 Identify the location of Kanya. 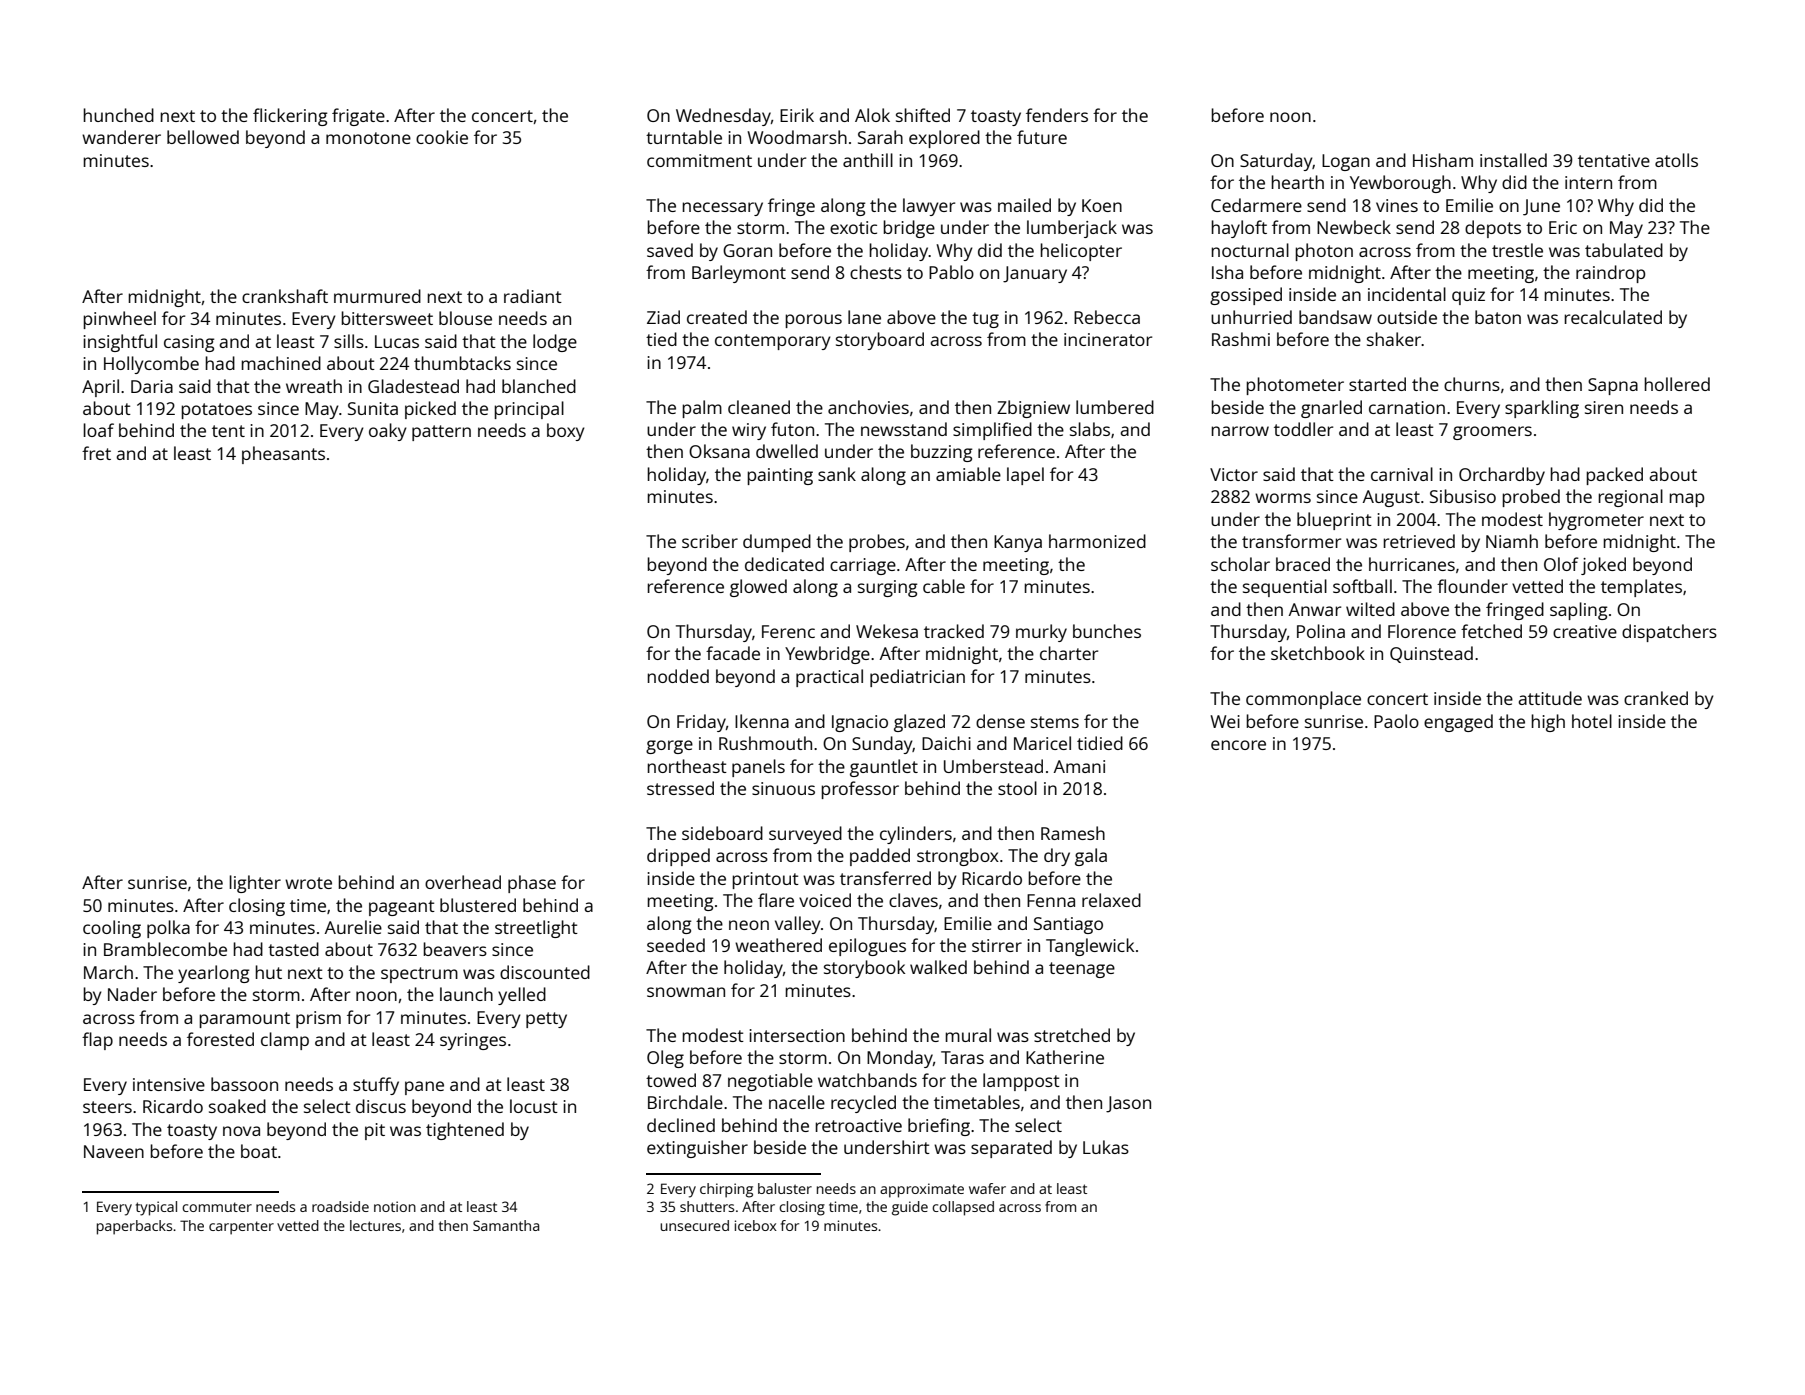
(1018, 543).
